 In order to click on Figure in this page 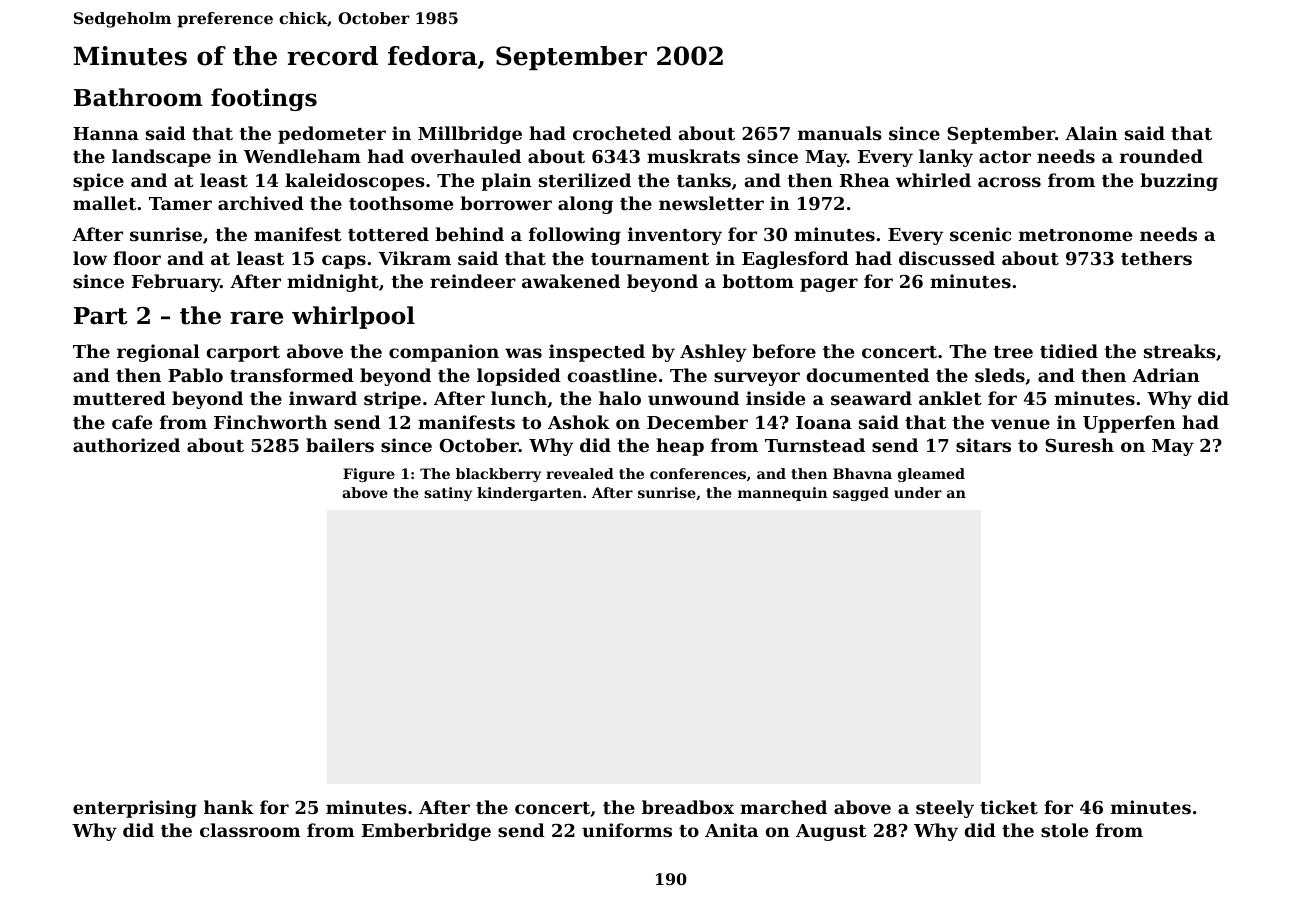, I will do `click(369, 475)`.
